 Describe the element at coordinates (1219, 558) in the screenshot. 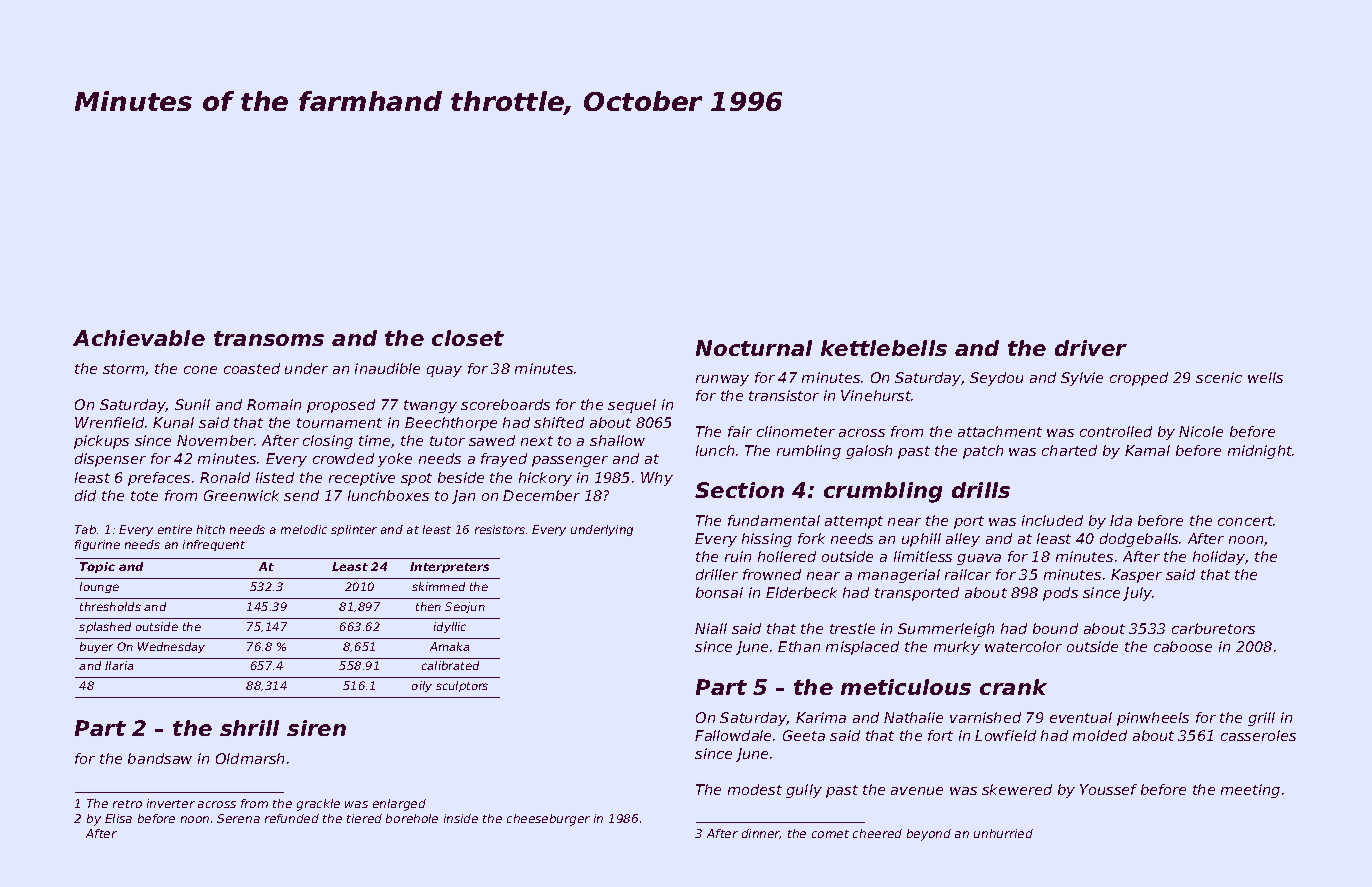

I see `holiday` at that location.
